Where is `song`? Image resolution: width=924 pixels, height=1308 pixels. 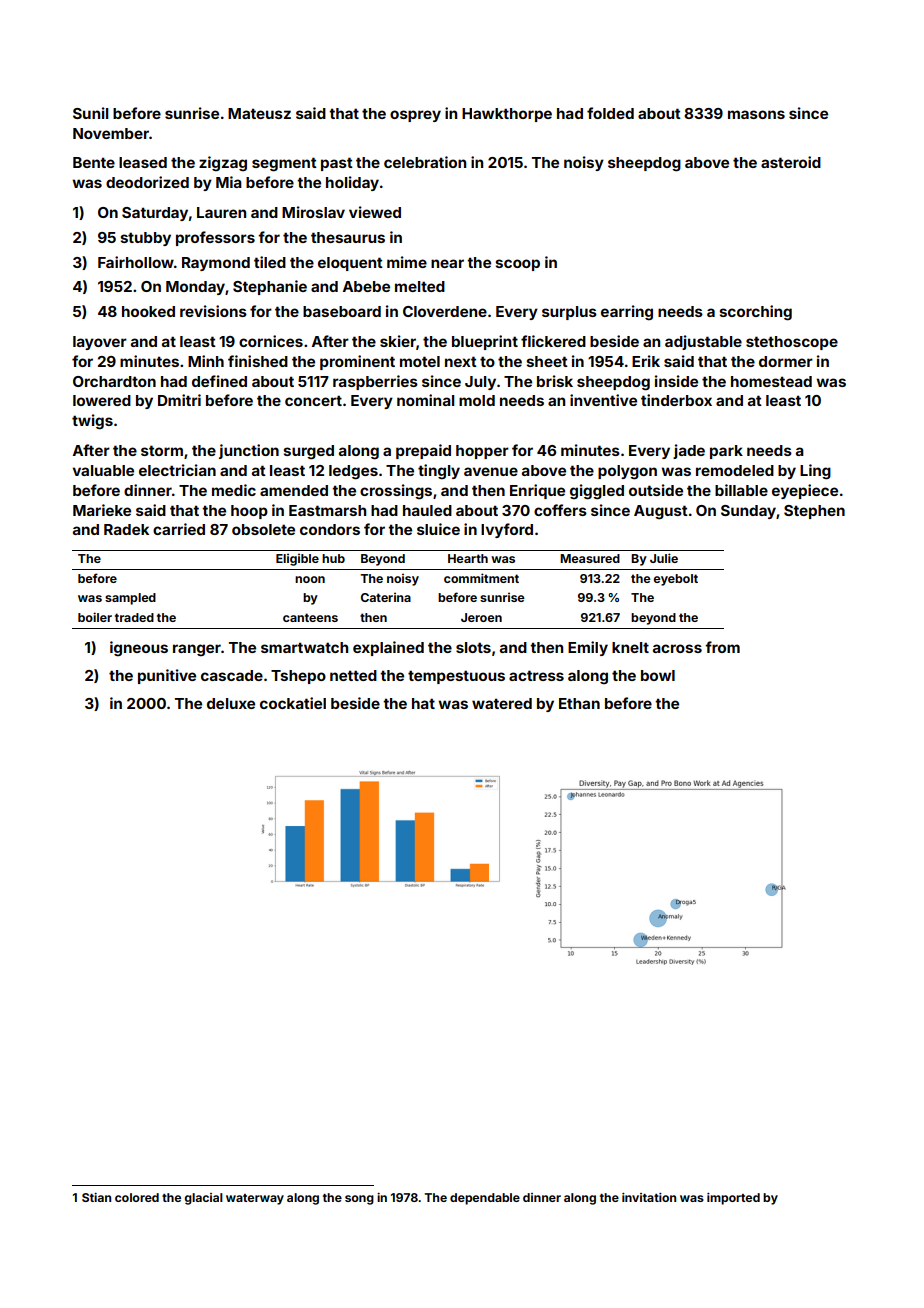
song is located at coordinates (359, 1200).
